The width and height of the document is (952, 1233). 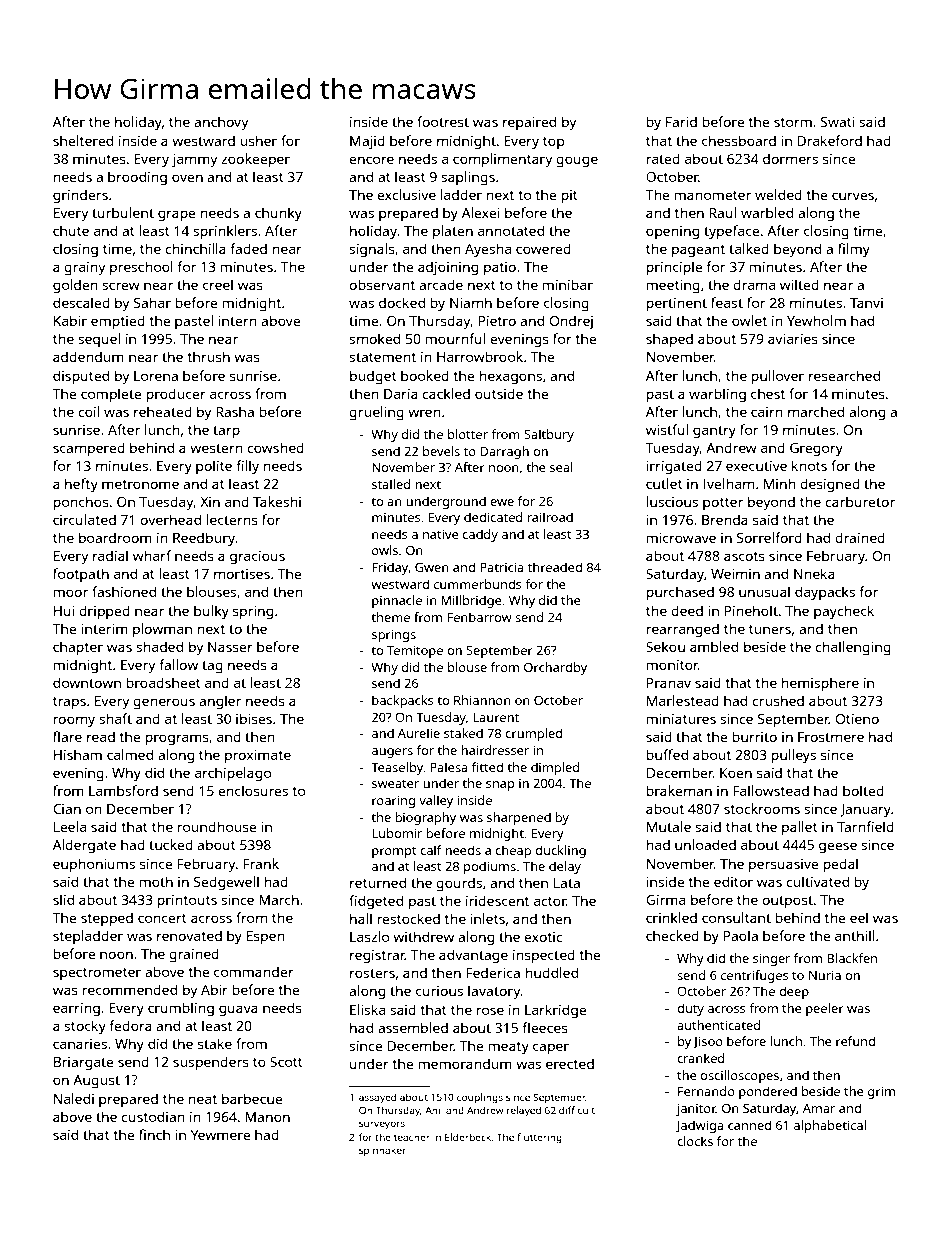 What do you see at coordinates (88, 411) in the document?
I see `coil` at bounding box center [88, 411].
